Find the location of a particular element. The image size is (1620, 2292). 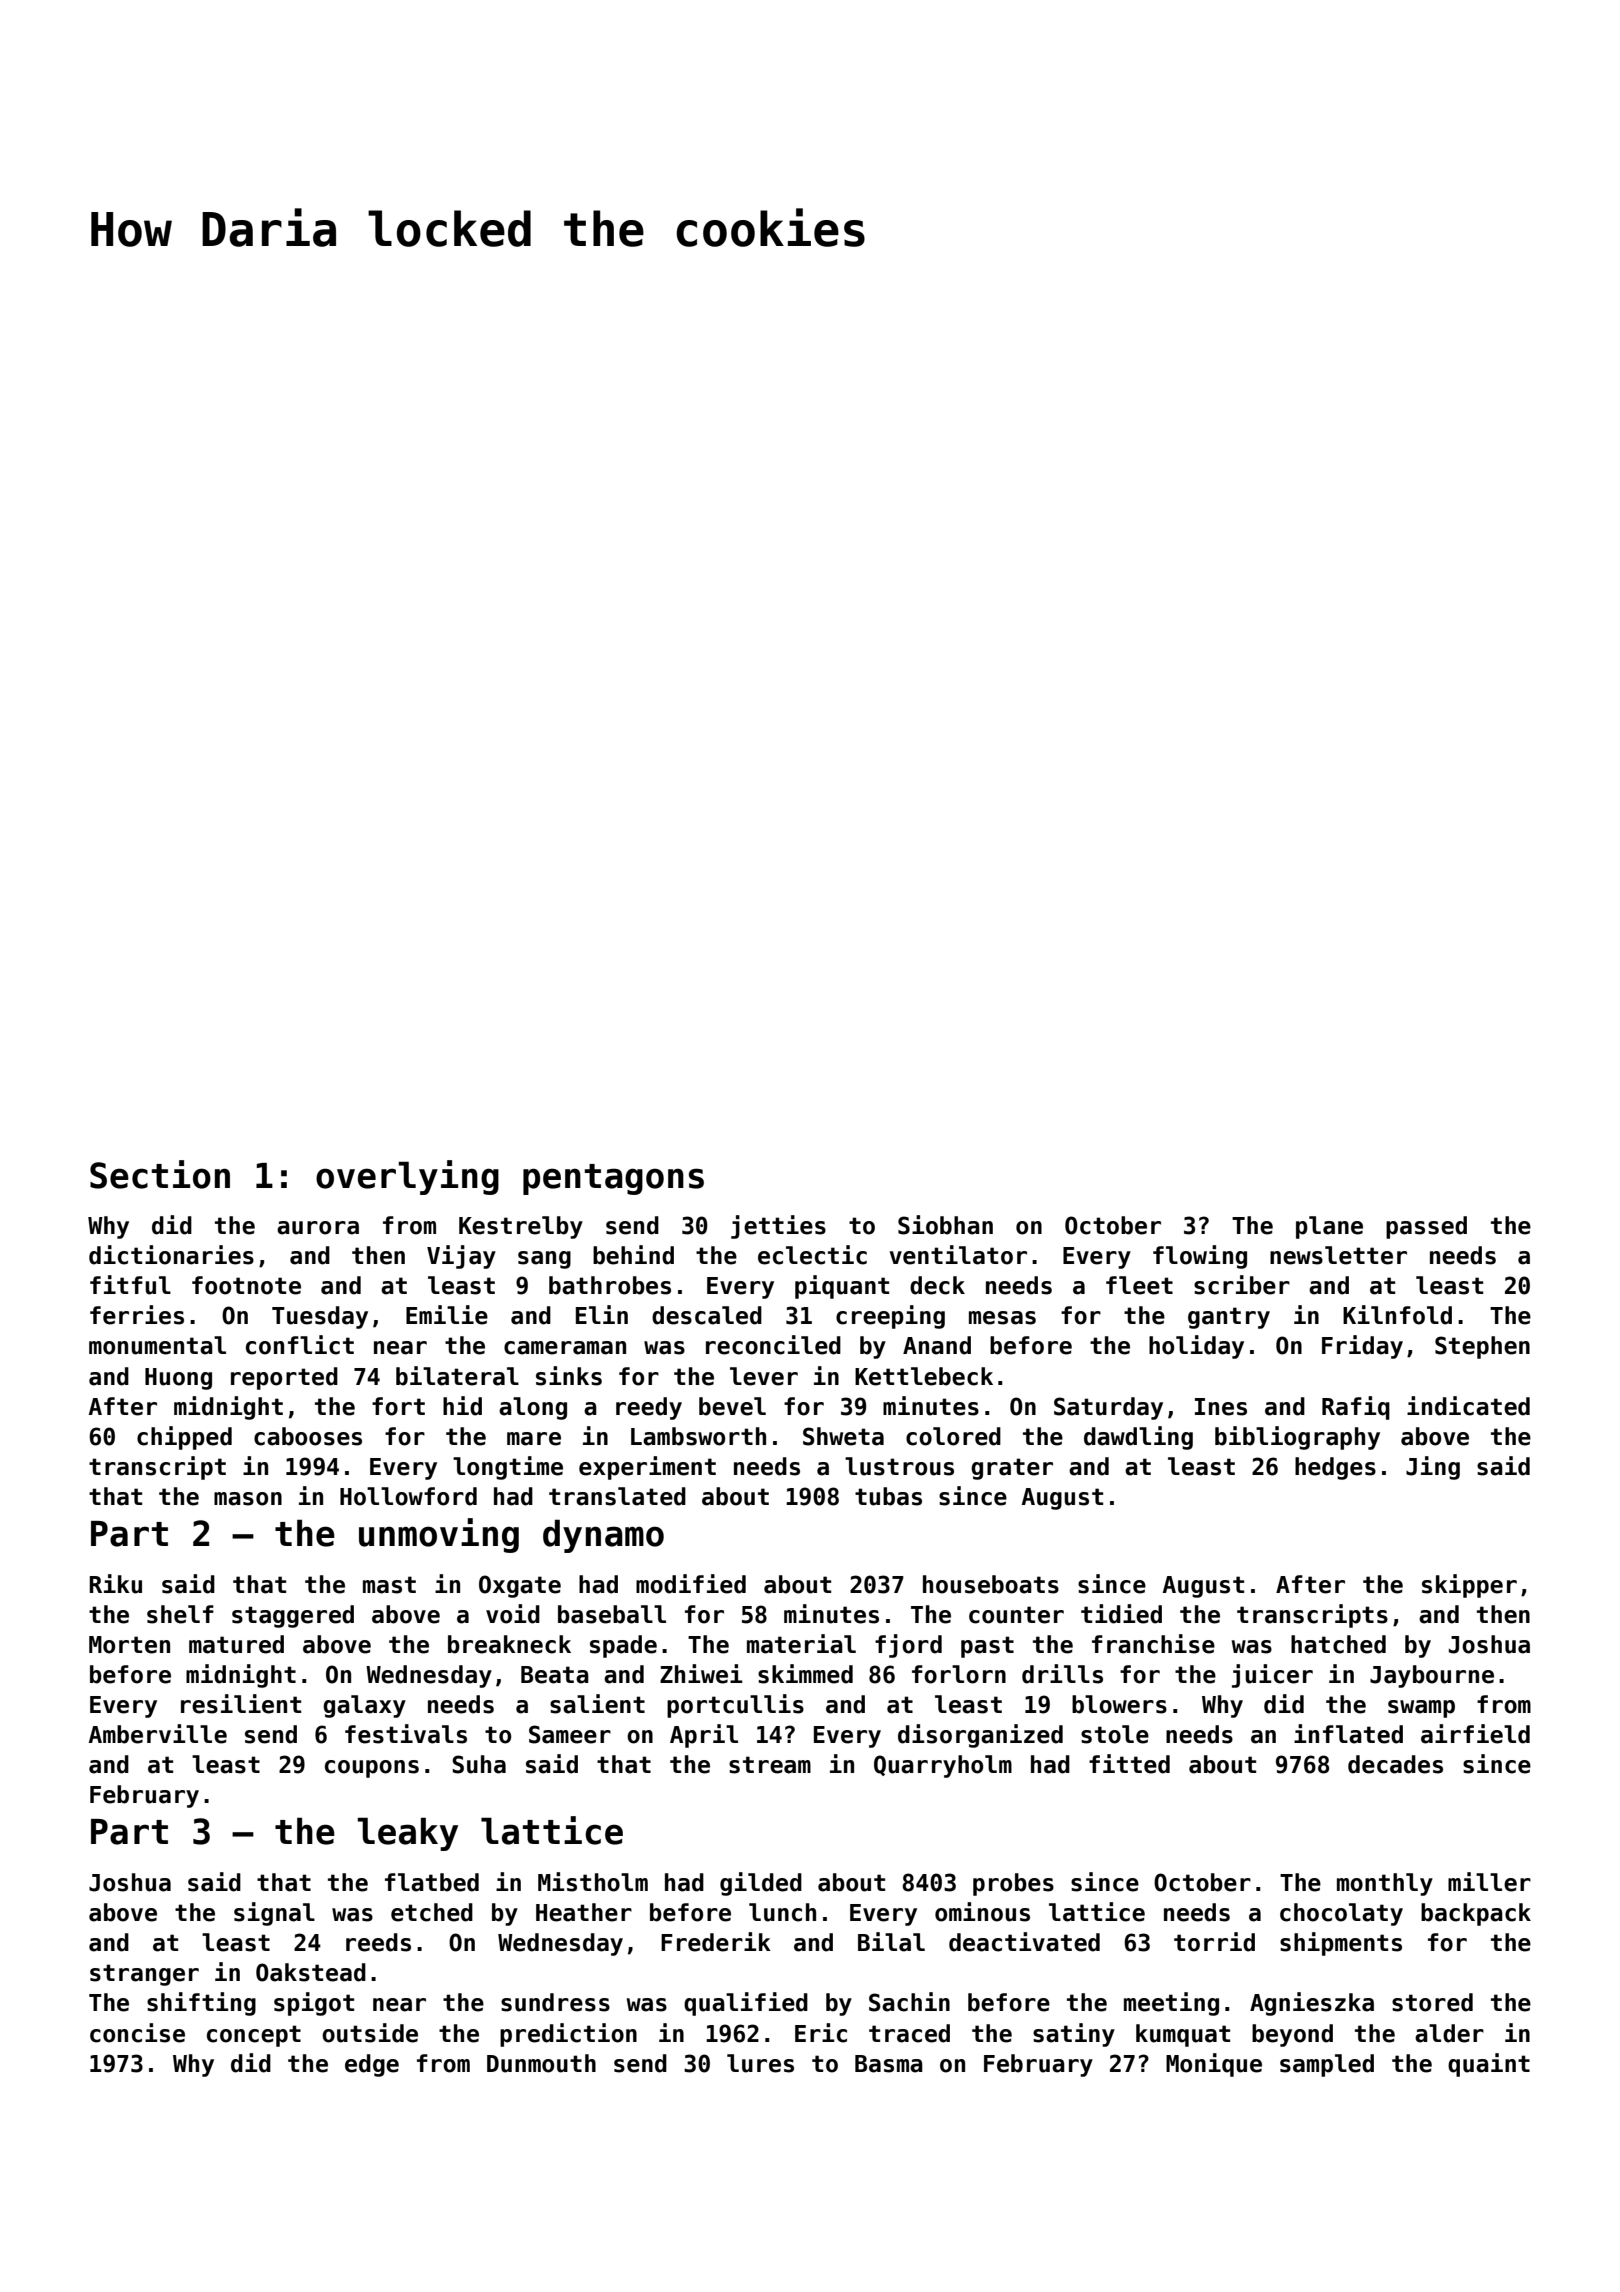

chocolaty is located at coordinates (1341, 1914).
